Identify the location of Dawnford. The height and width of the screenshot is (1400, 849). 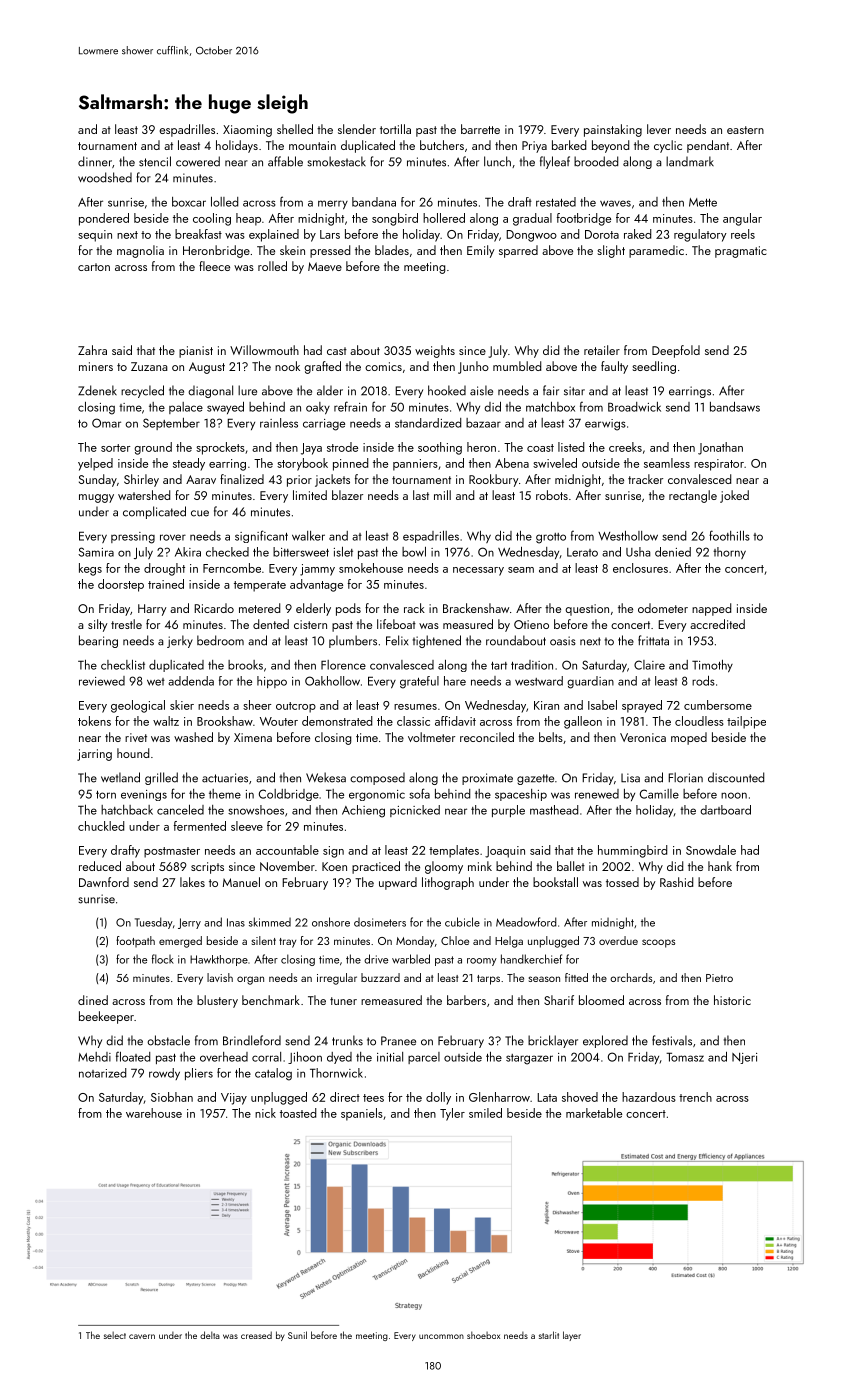
(104, 882).
